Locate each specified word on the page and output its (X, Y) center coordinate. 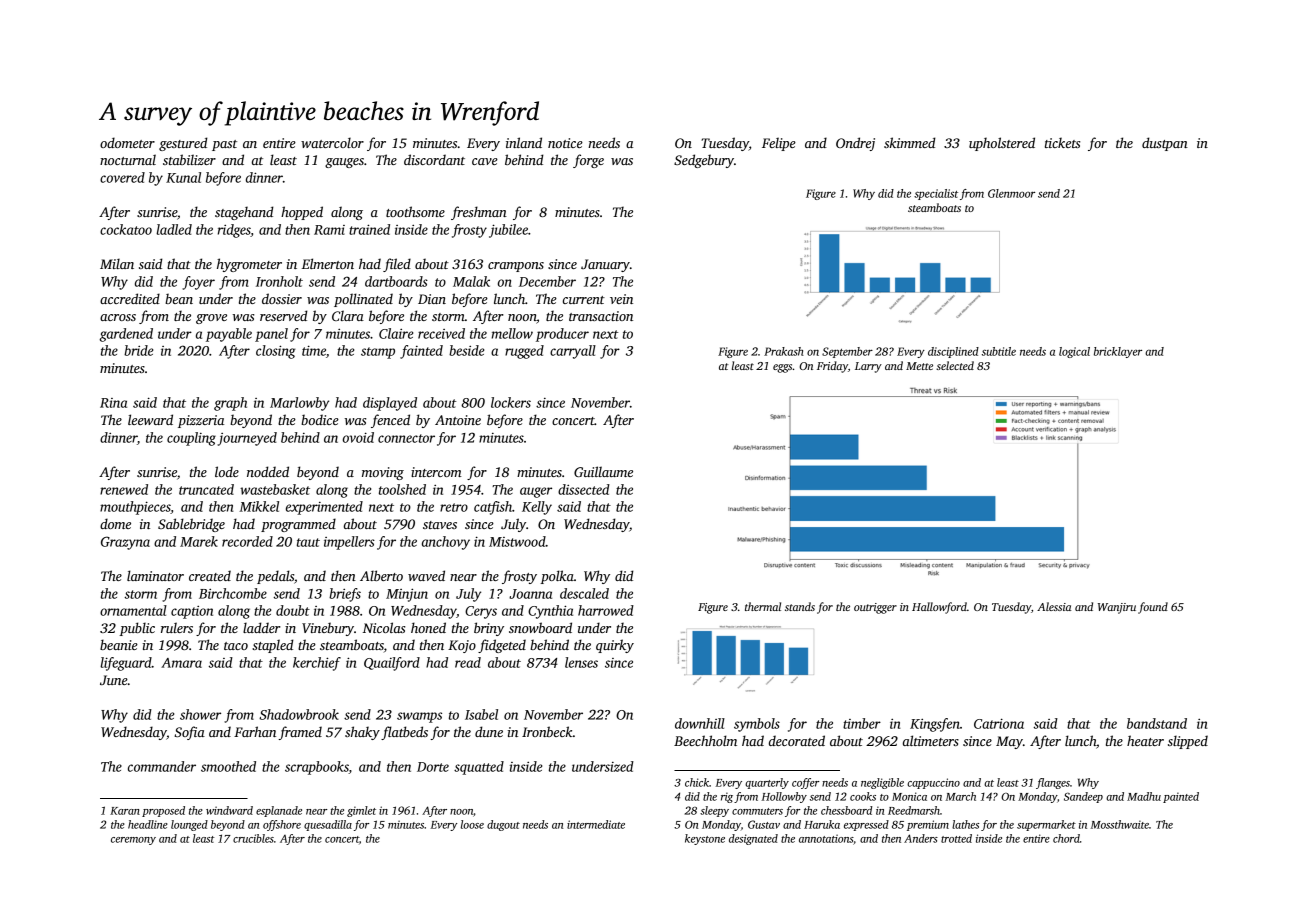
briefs (345, 595)
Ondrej (855, 144)
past (224, 145)
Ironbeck (547, 731)
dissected (584, 489)
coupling (191, 439)
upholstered (1002, 144)
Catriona (999, 723)
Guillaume (603, 471)
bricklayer (1118, 352)
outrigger (875, 608)
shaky (362, 733)
